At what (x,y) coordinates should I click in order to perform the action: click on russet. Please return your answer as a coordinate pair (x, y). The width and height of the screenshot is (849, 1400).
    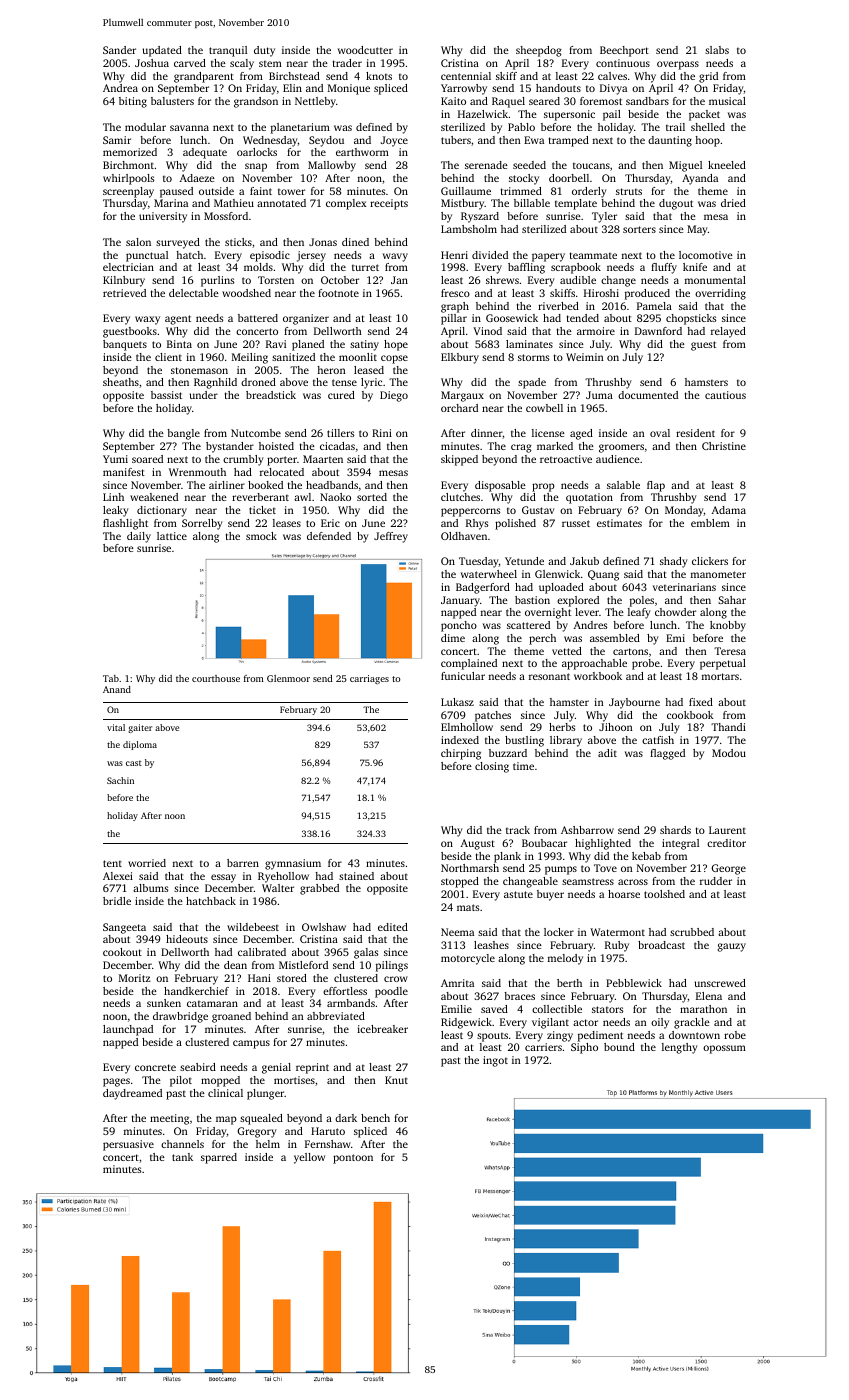
    Looking at the image, I should click on (576, 523).
